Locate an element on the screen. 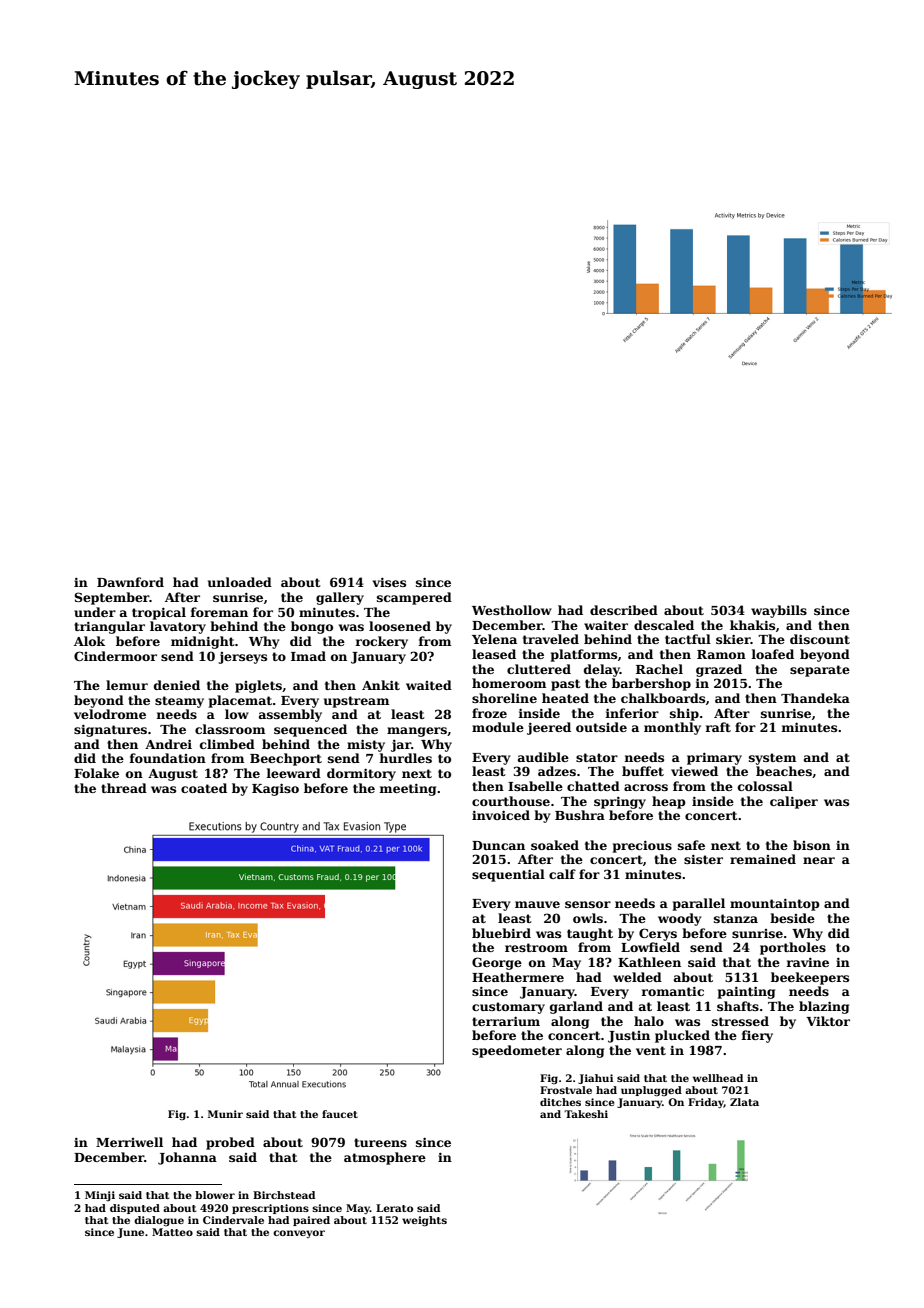 The width and height of the screenshot is (924, 1308). sequential is located at coordinates (508, 875).
